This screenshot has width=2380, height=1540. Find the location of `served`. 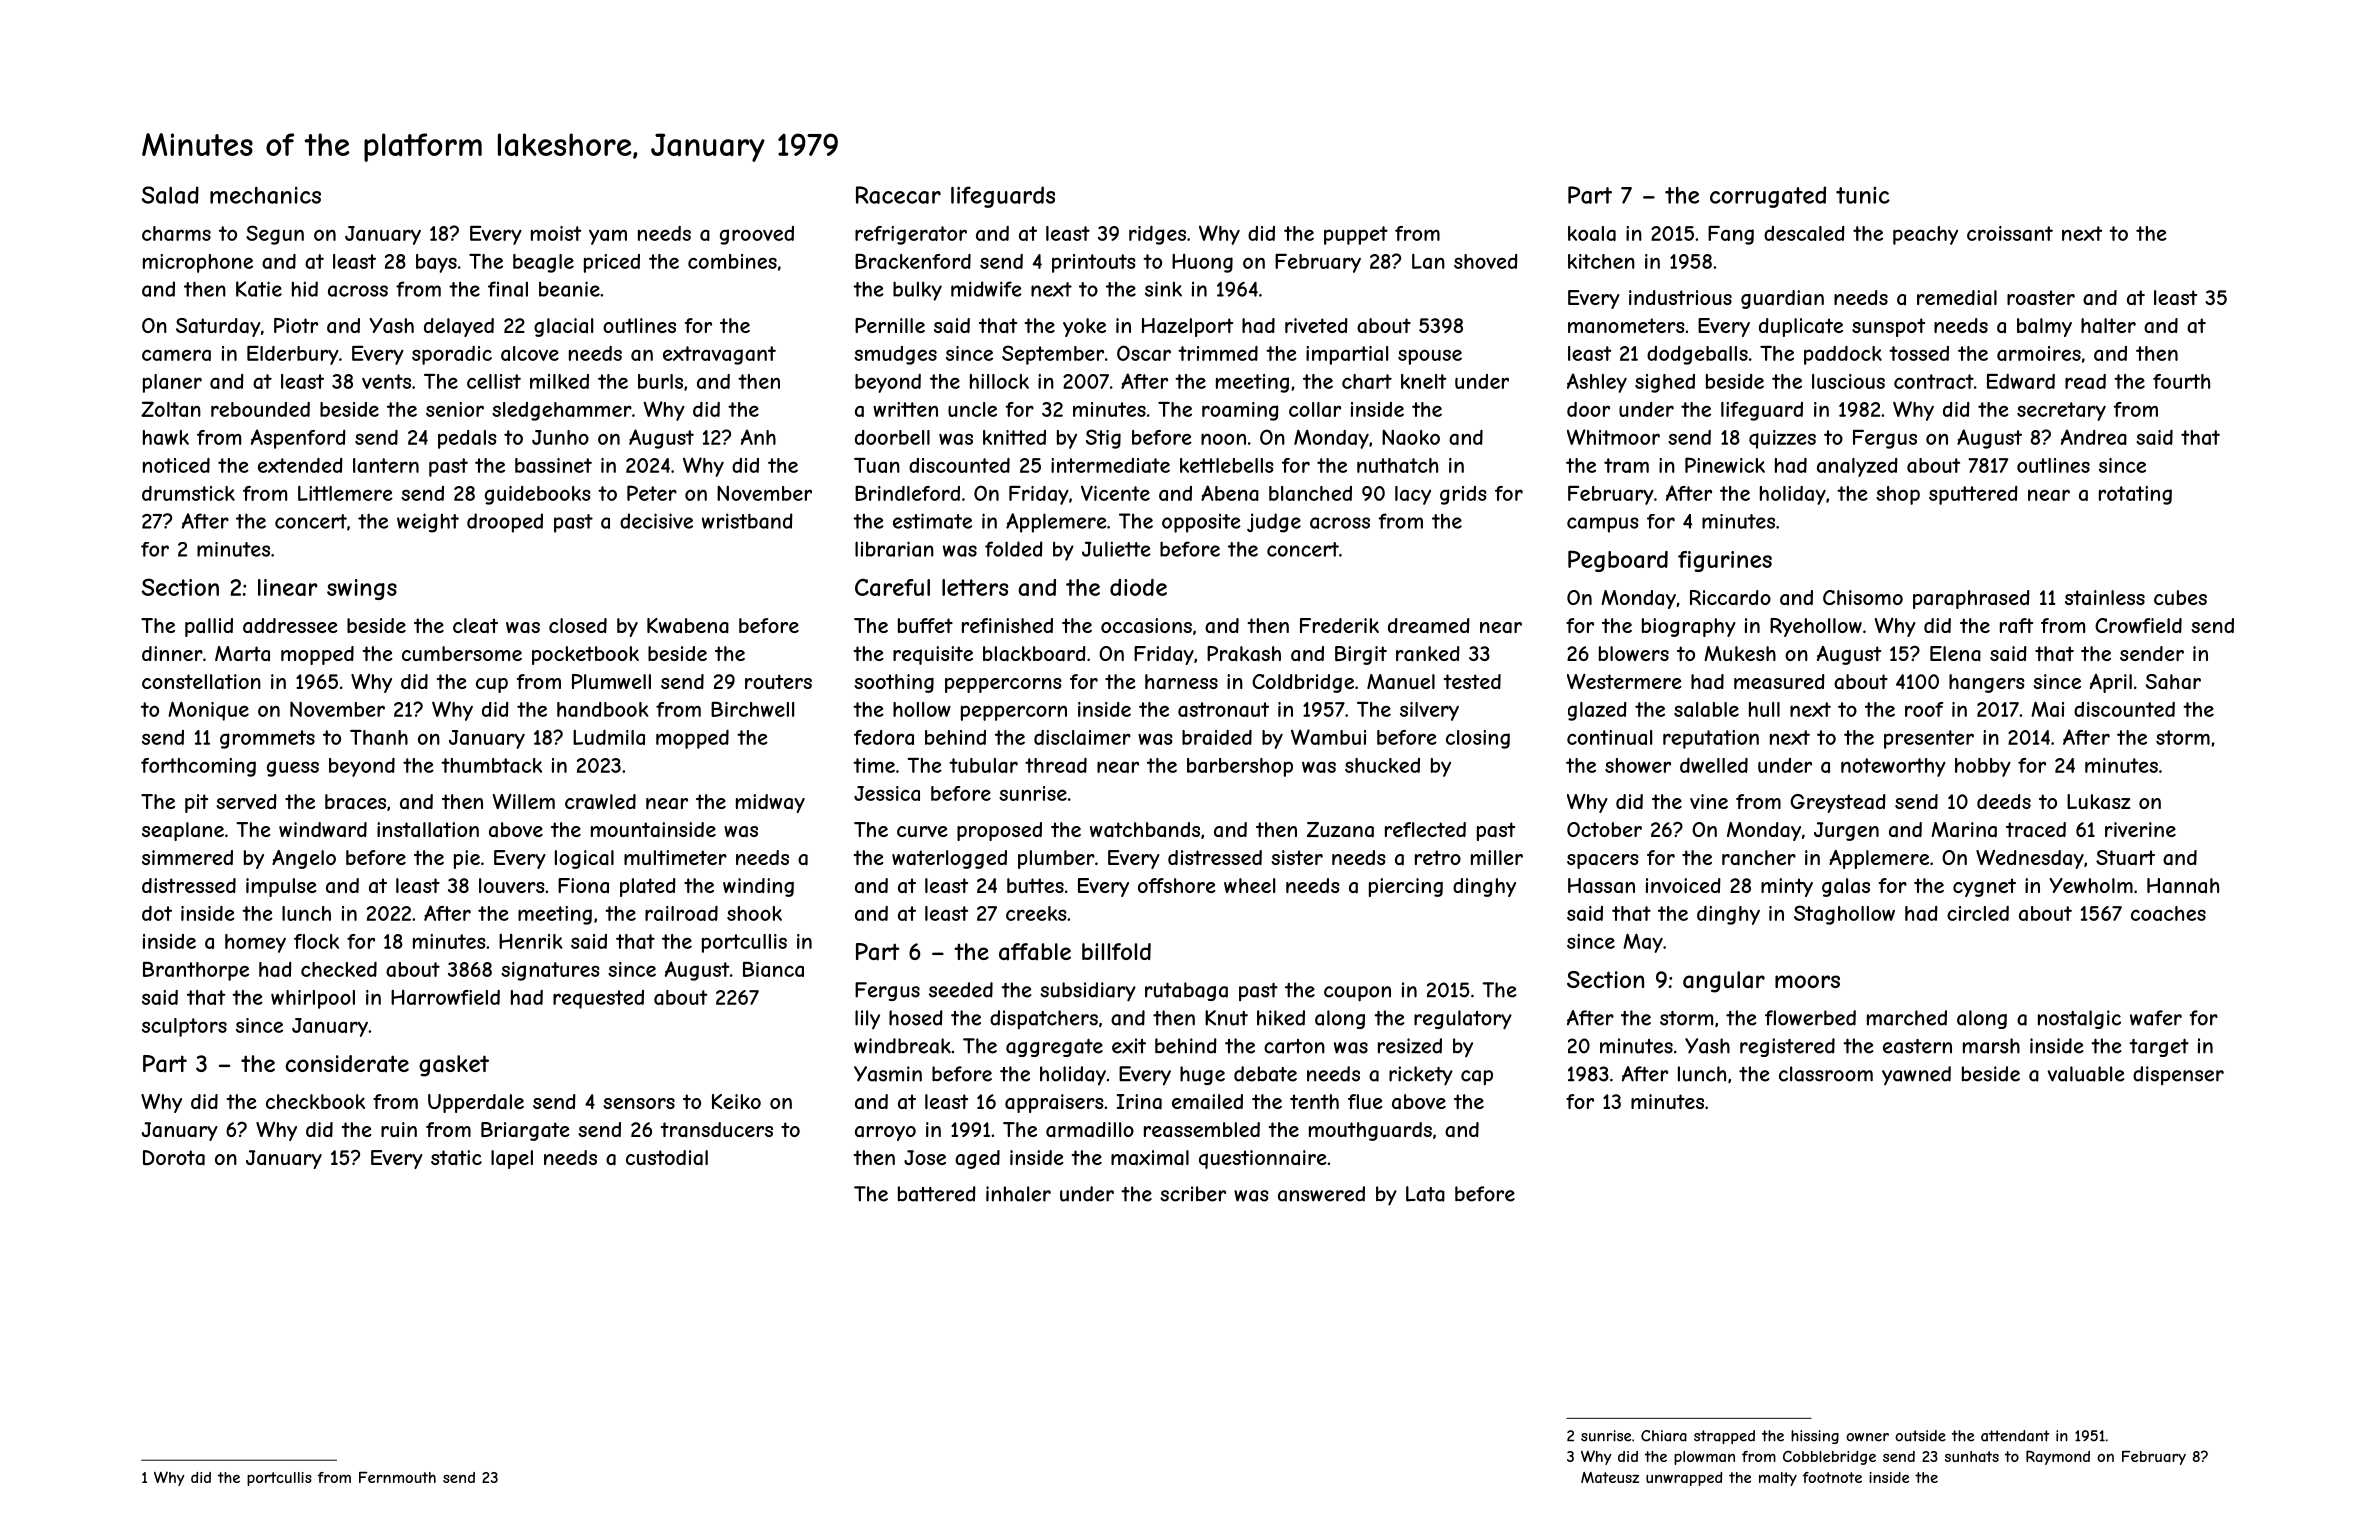

served is located at coordinates (246, 801).
